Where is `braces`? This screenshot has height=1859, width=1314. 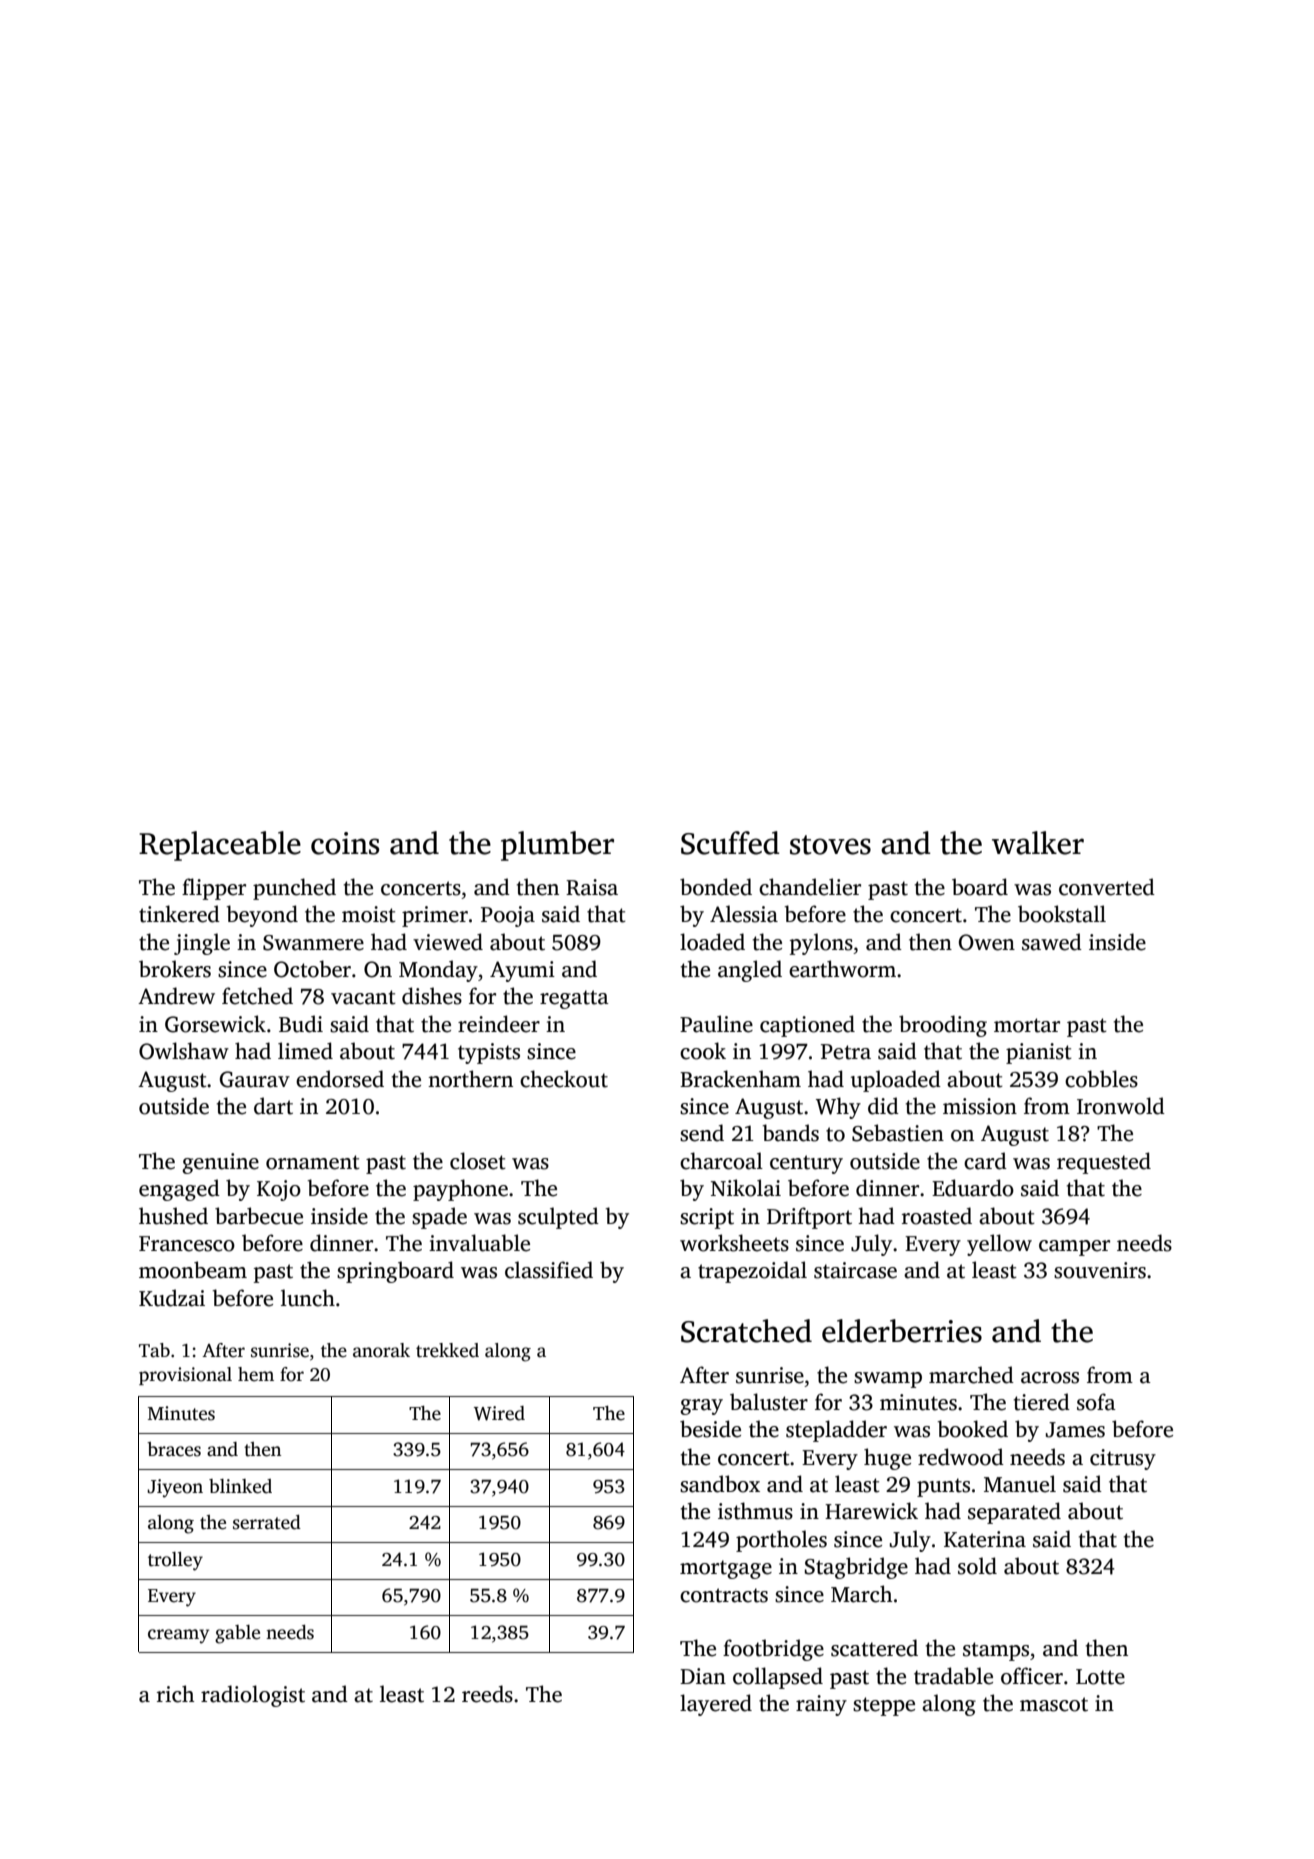
braces is located at coordinates (174, 1449).
